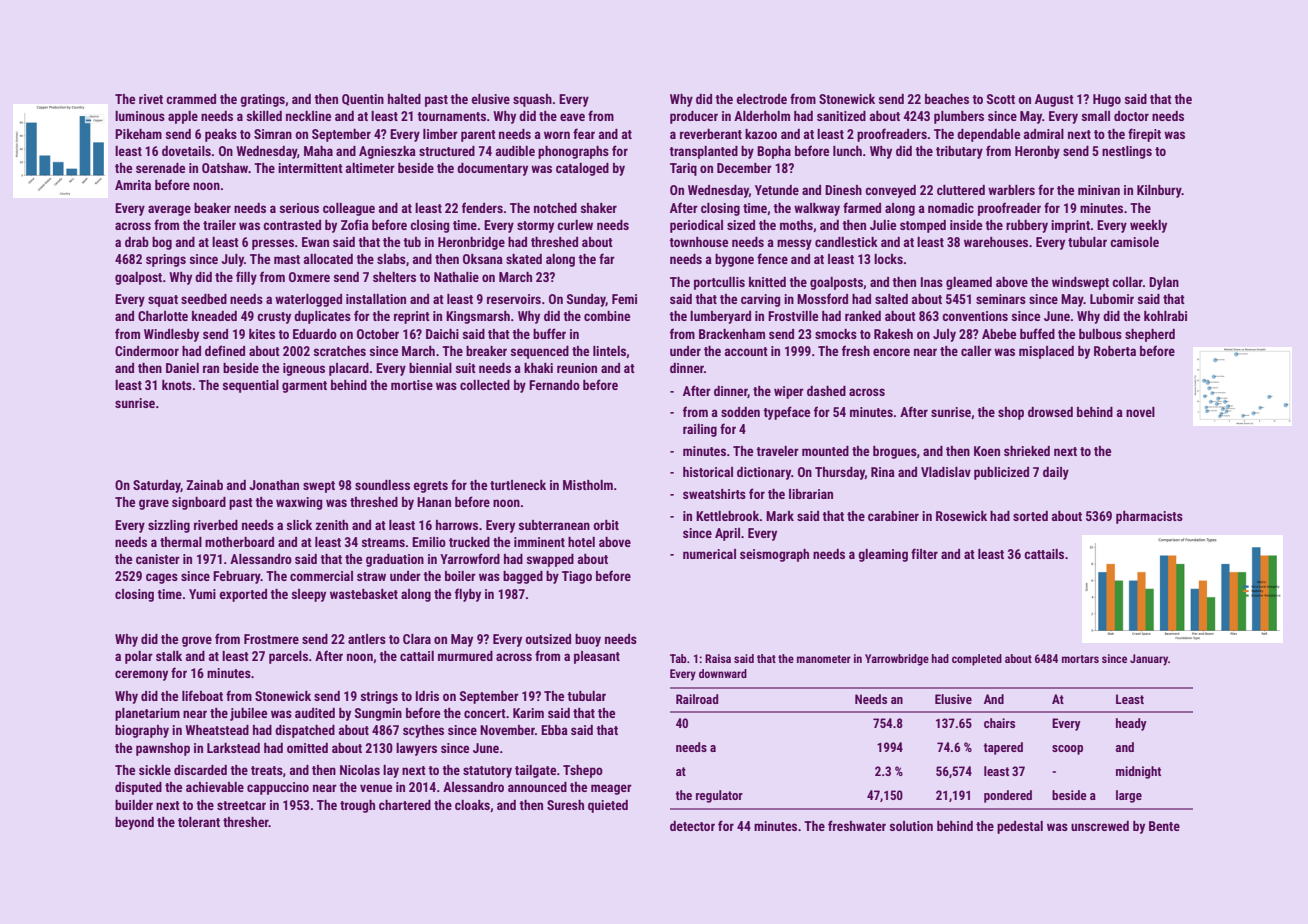 The image size is (1308, 924). What do you see at coordinates (160, 168) in the page?
I see `serenade` at bounding box center [160, 168].
